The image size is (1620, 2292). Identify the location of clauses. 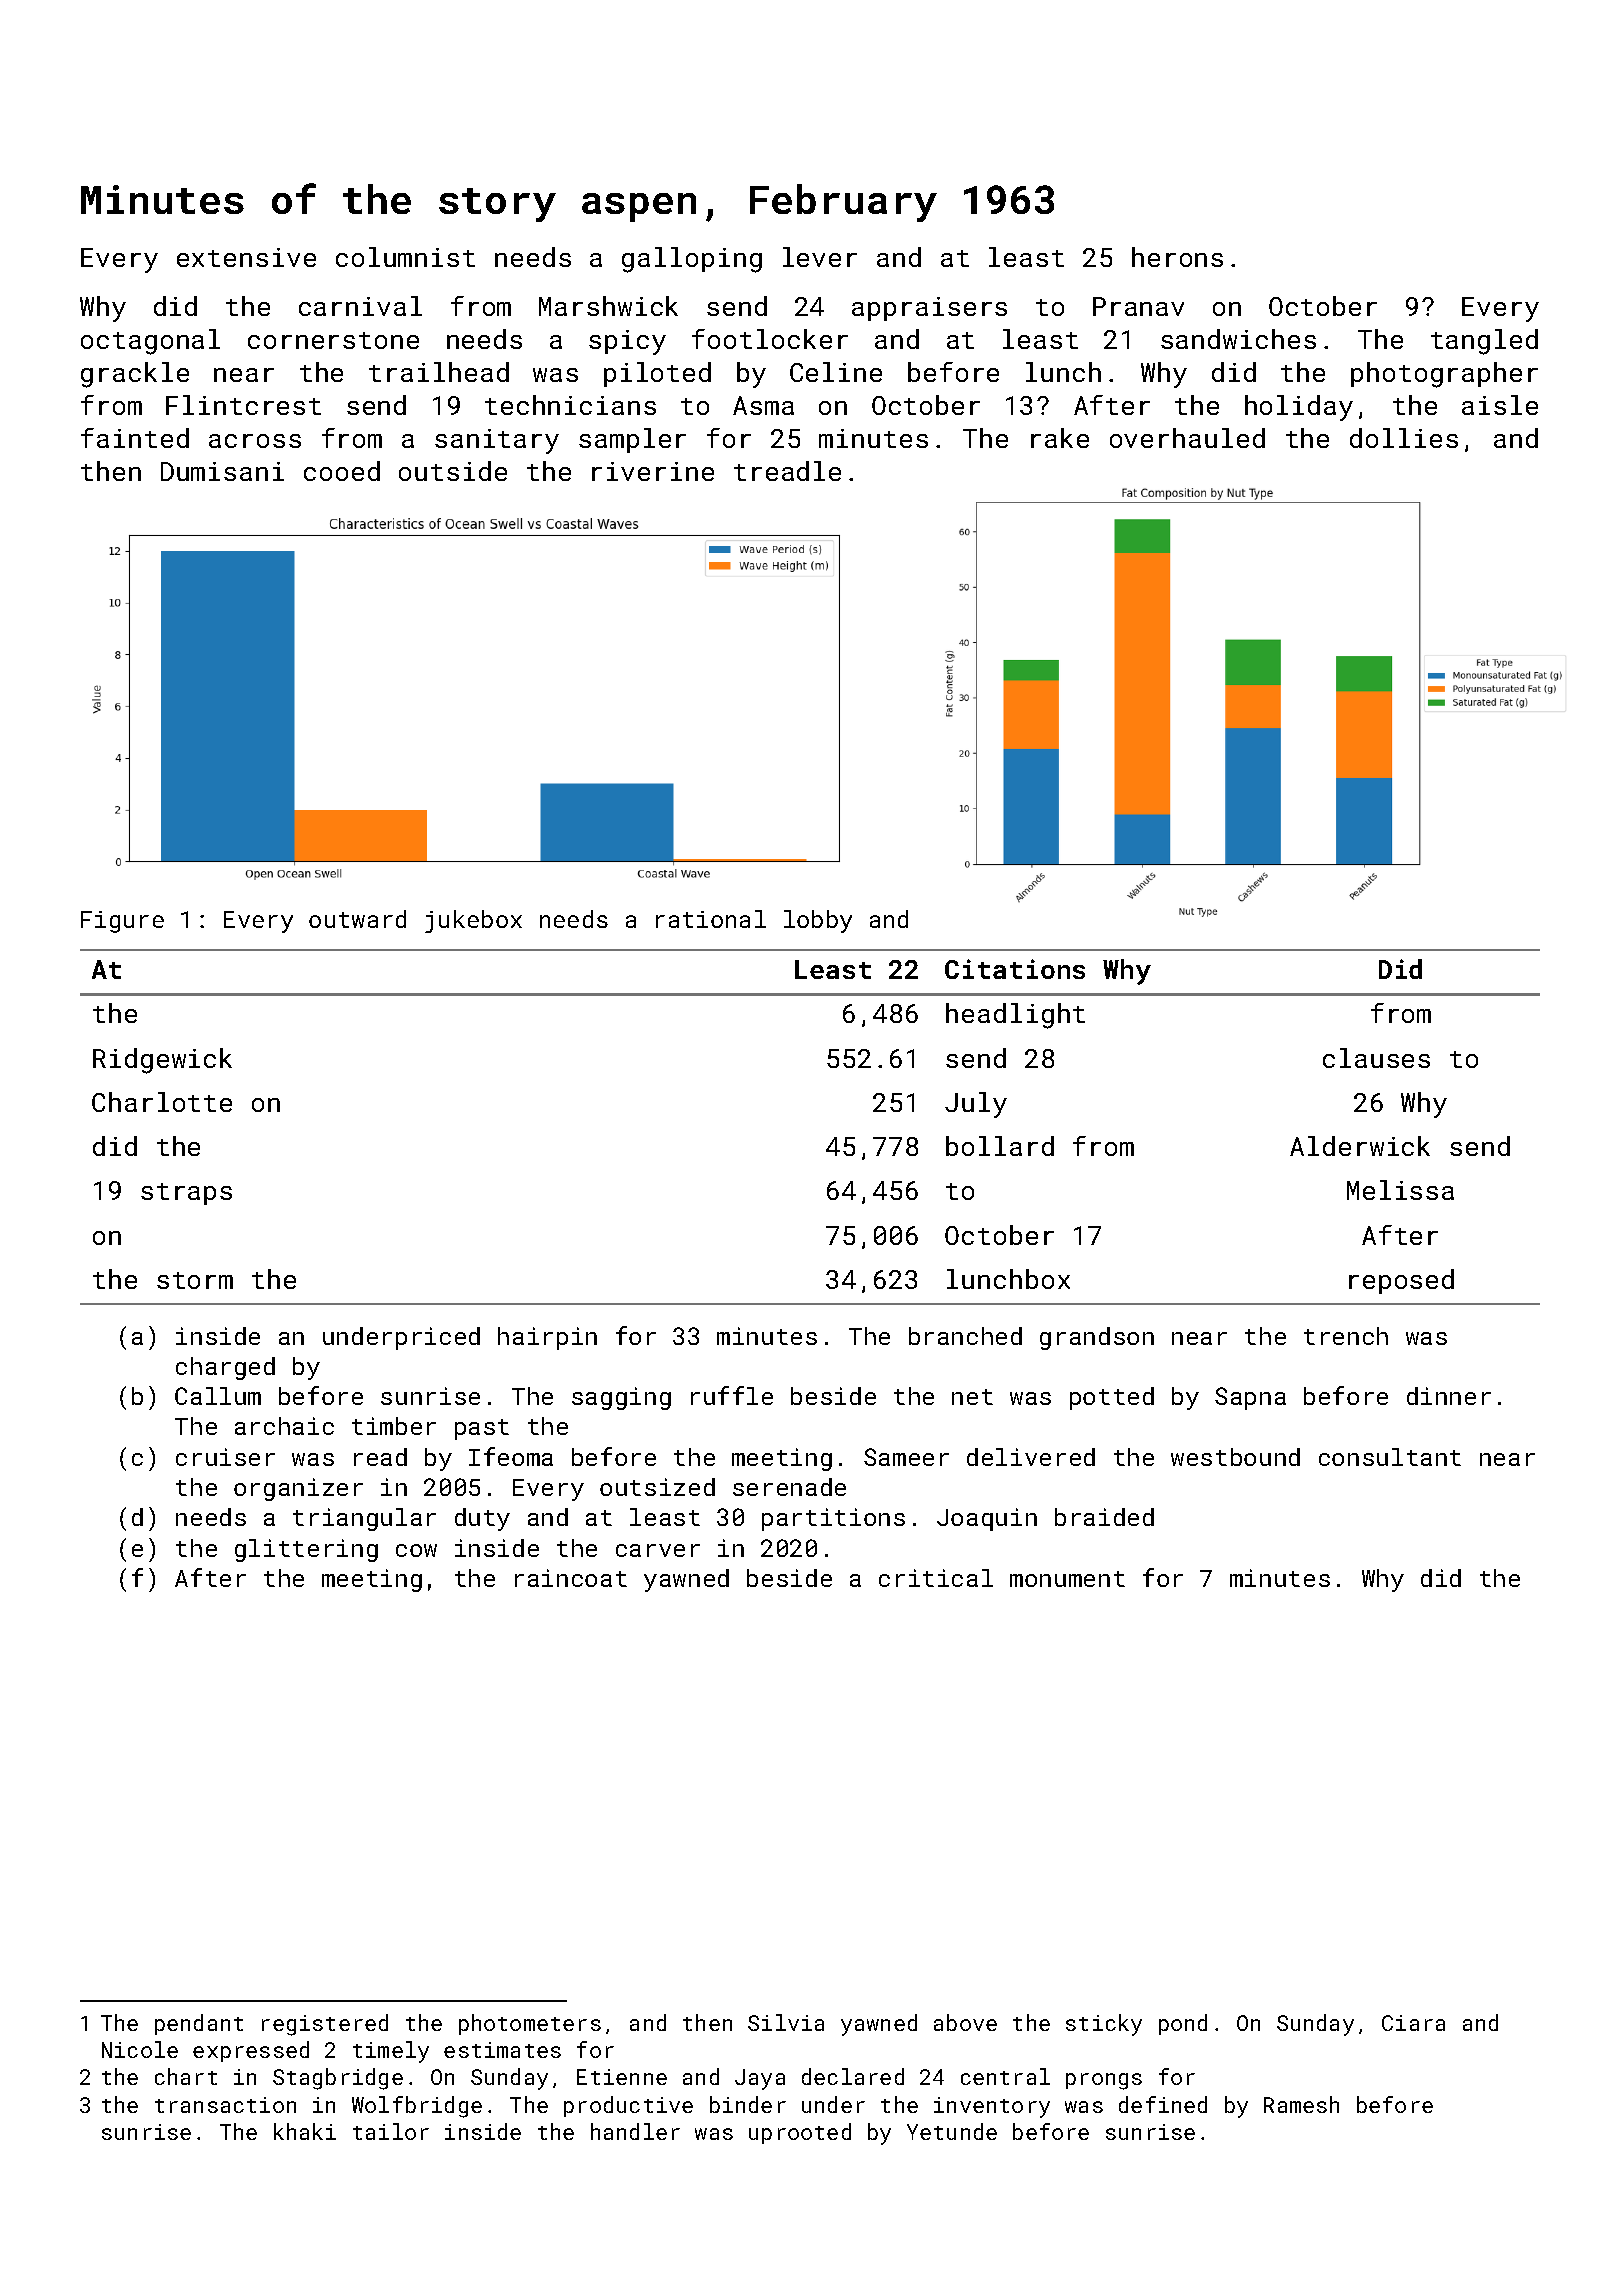
(1376, 1058).
